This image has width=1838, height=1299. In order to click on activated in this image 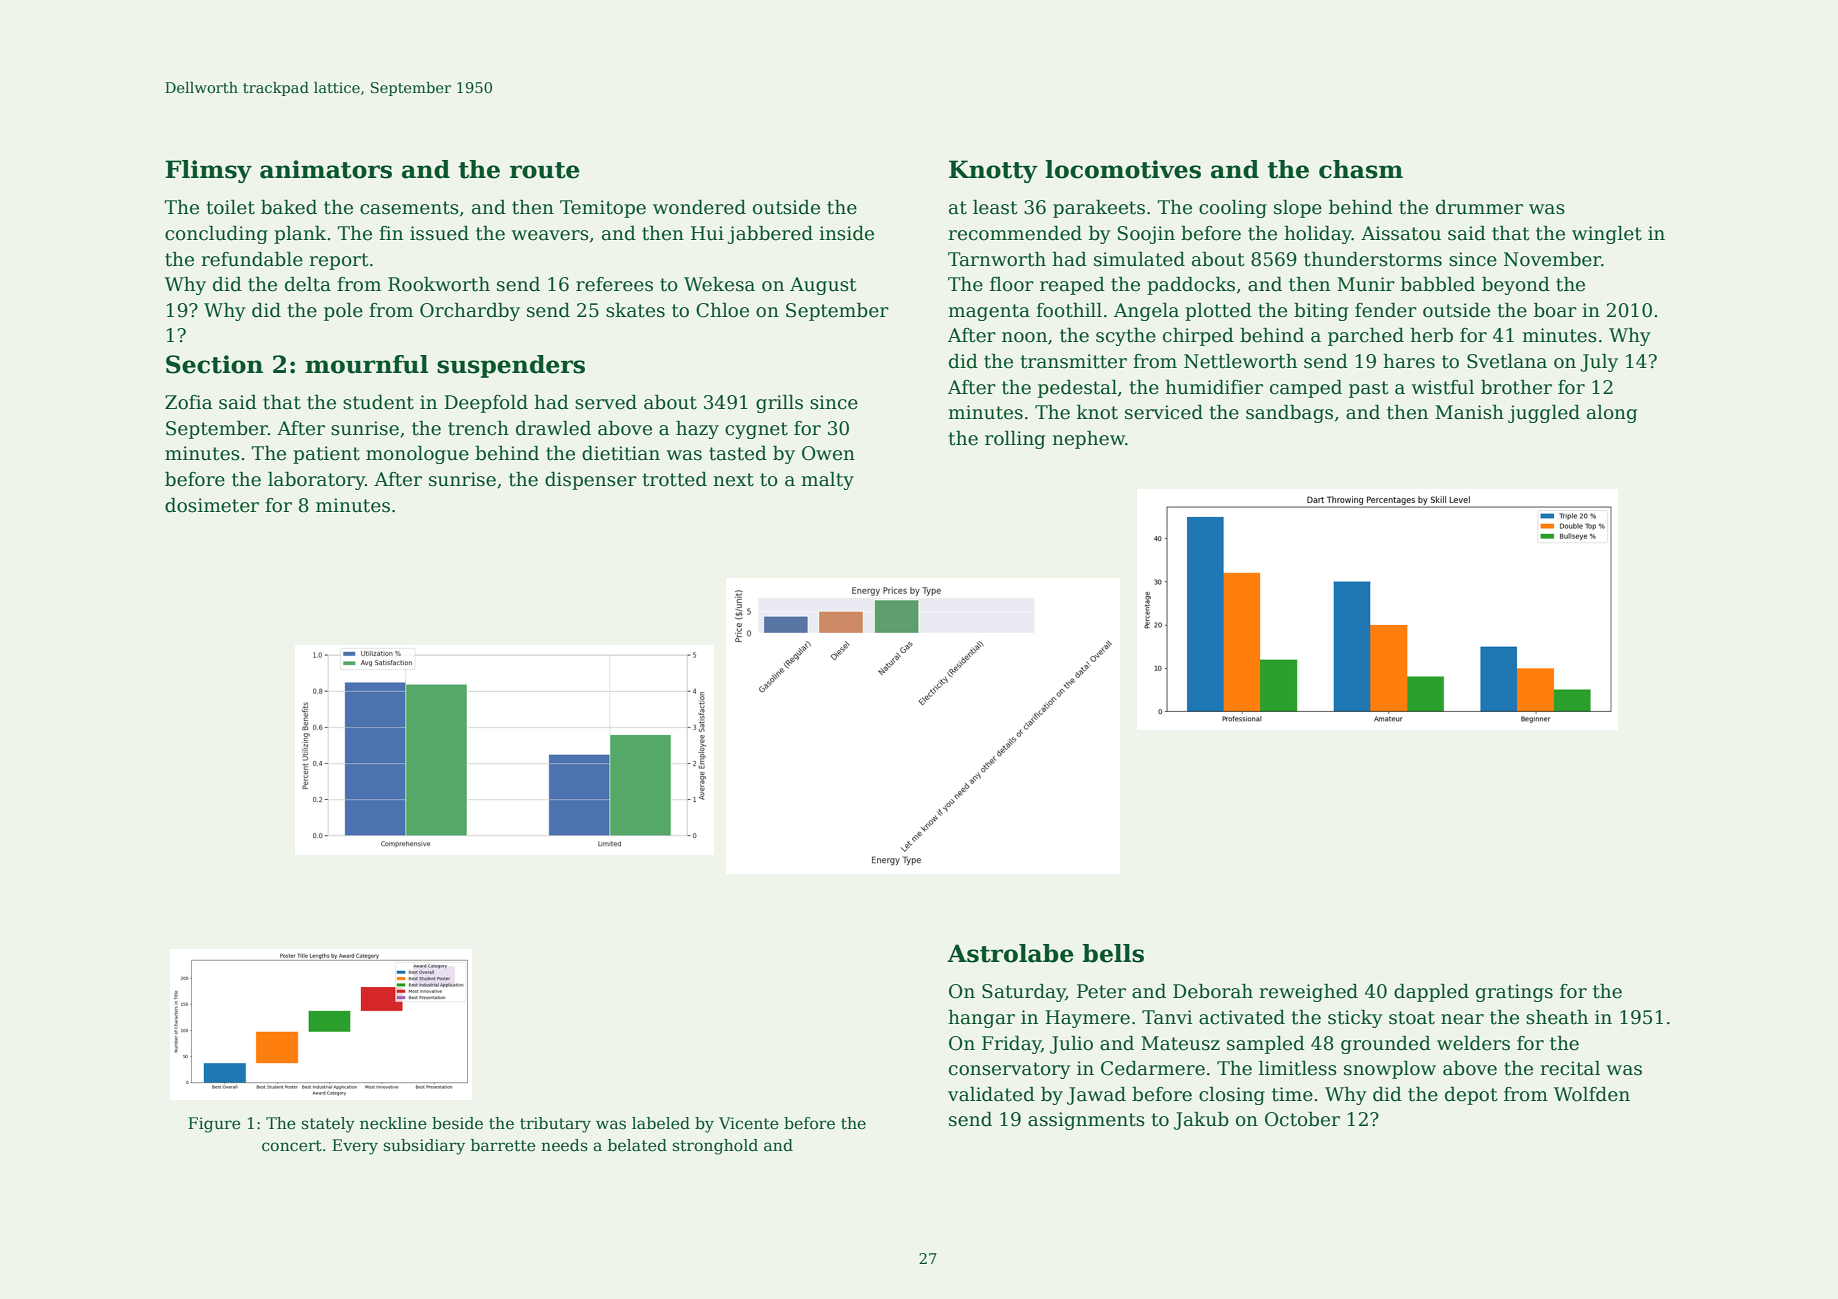, I will do `click(1242, 1017)`.
